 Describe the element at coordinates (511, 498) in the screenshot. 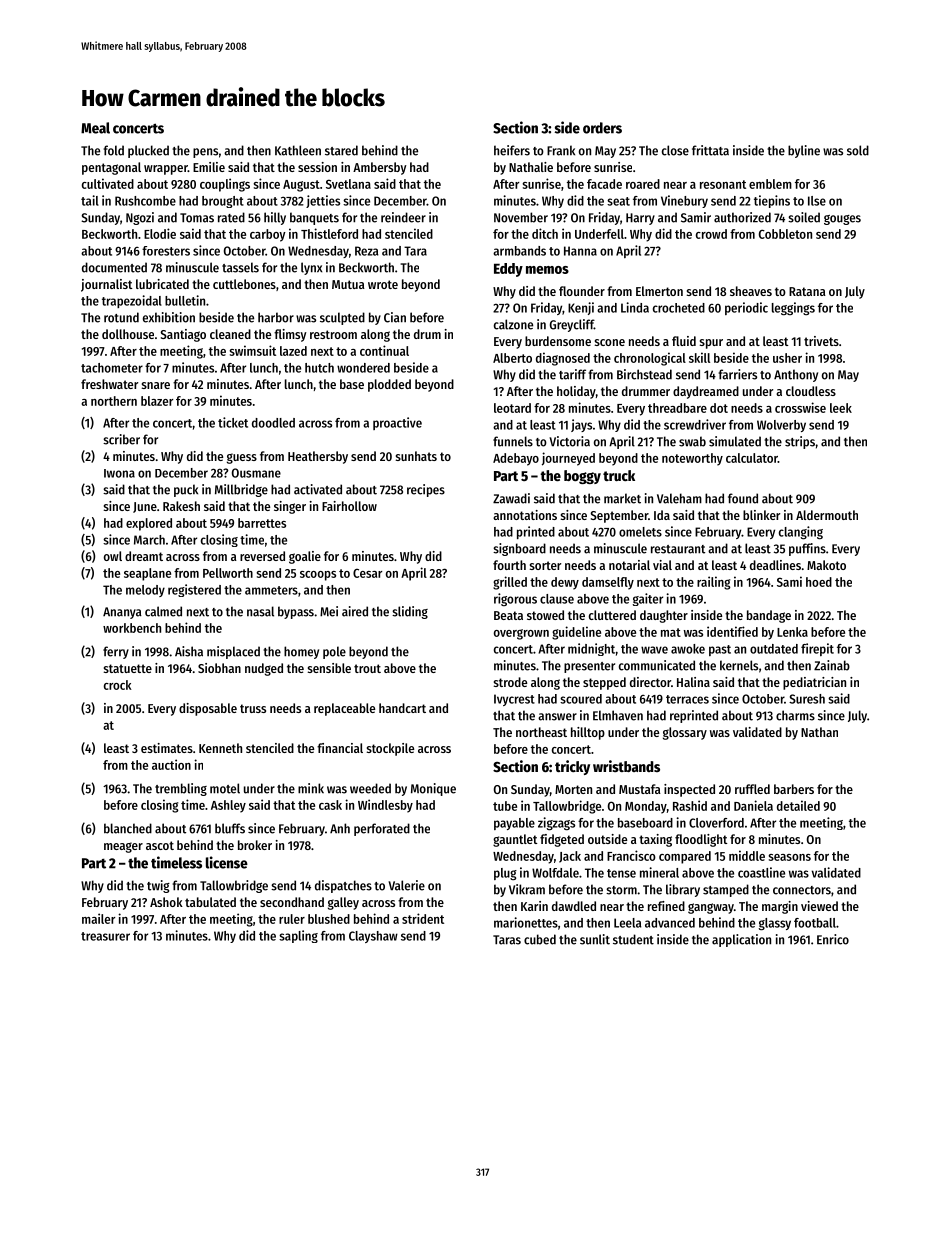

I see `Zawadi` at that location.
